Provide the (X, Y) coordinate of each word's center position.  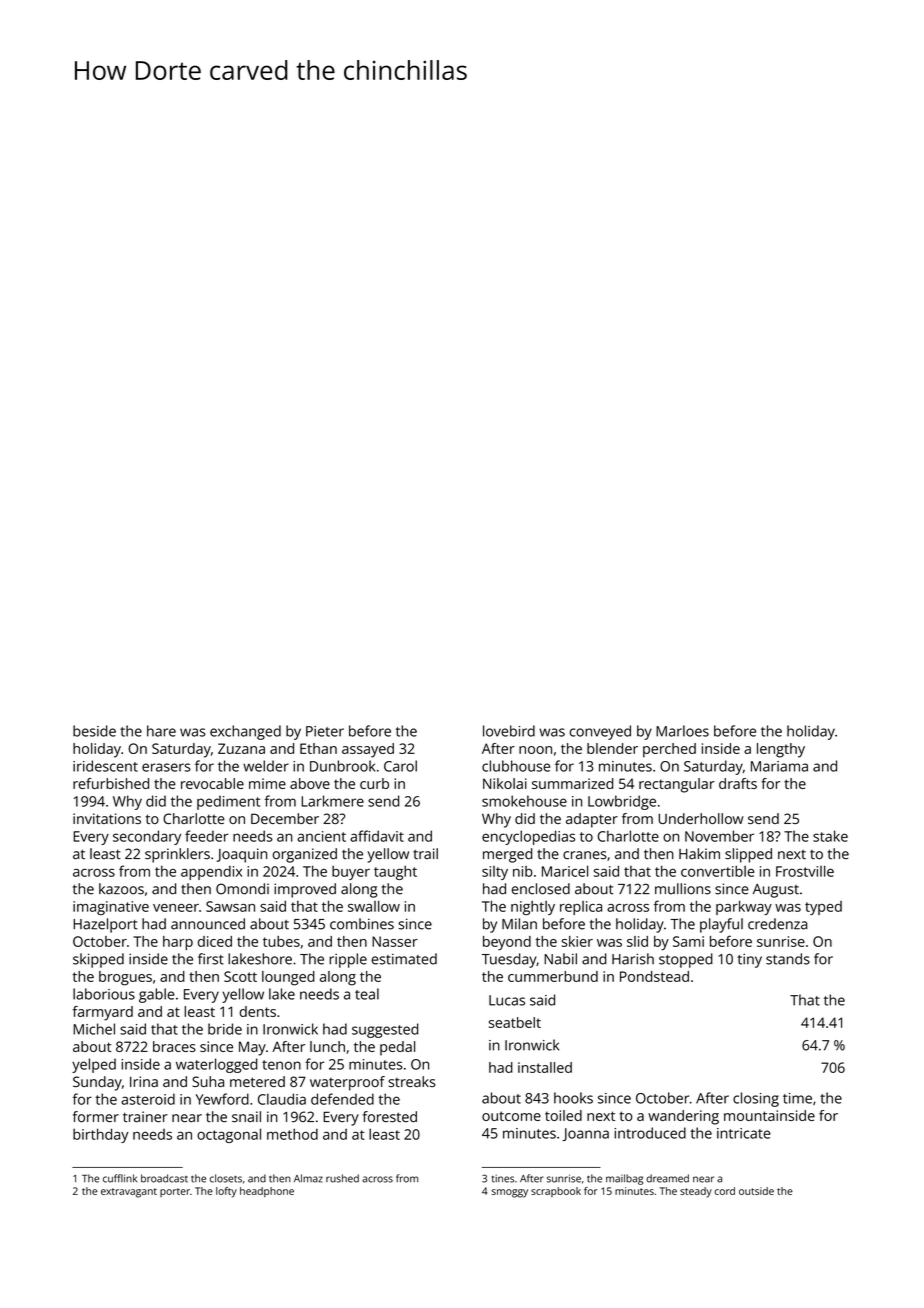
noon (535, 750)
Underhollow (700, 818)
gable (157, 995)
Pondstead (654, 976)
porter (175, 1192)
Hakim (699, 854)
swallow (374, 906)
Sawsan (230, 906)
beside (94, 731)
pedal (397, 1048)
